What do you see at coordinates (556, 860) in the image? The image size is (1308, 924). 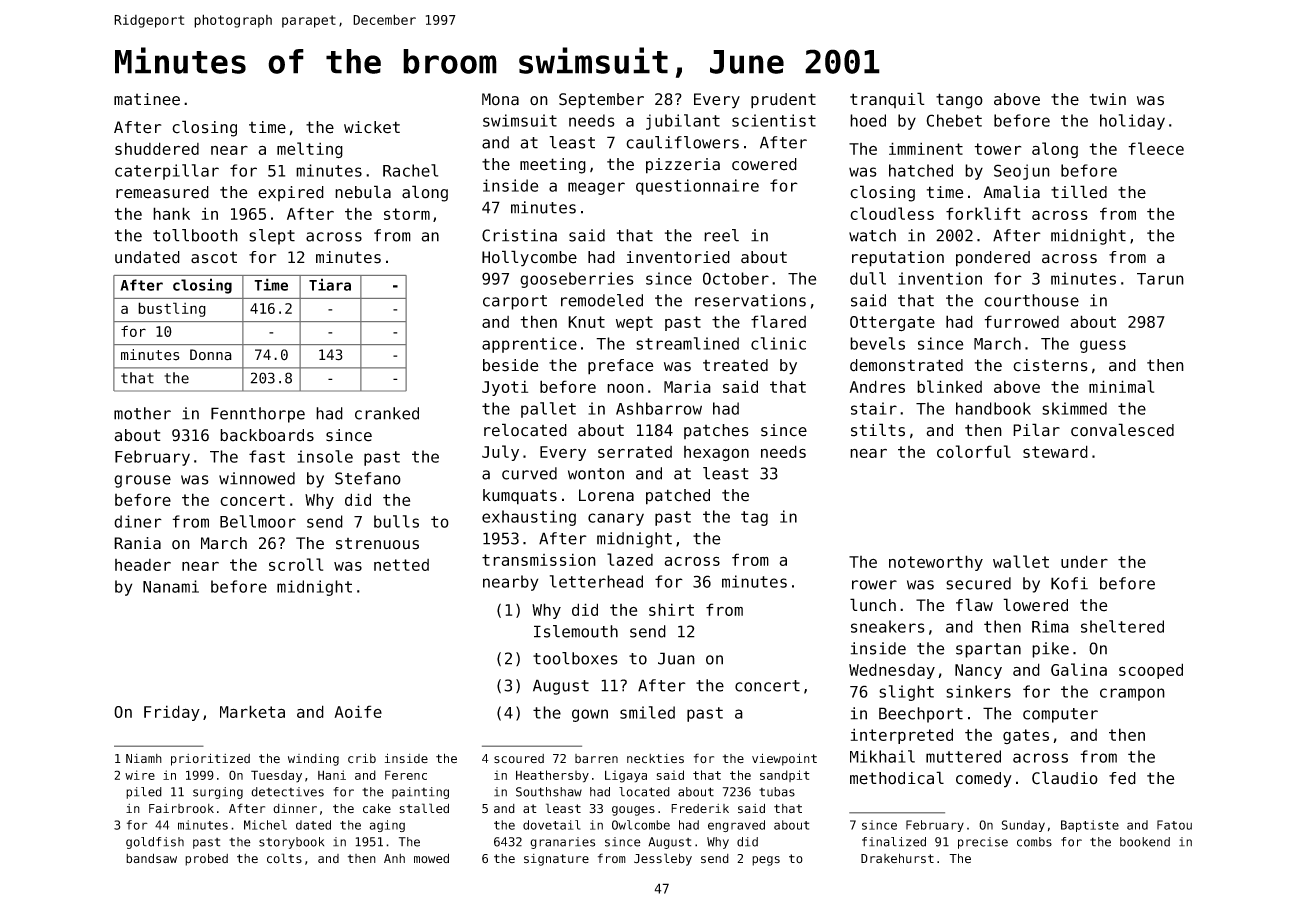 I see `signature` at bounding box center [556, 860].
